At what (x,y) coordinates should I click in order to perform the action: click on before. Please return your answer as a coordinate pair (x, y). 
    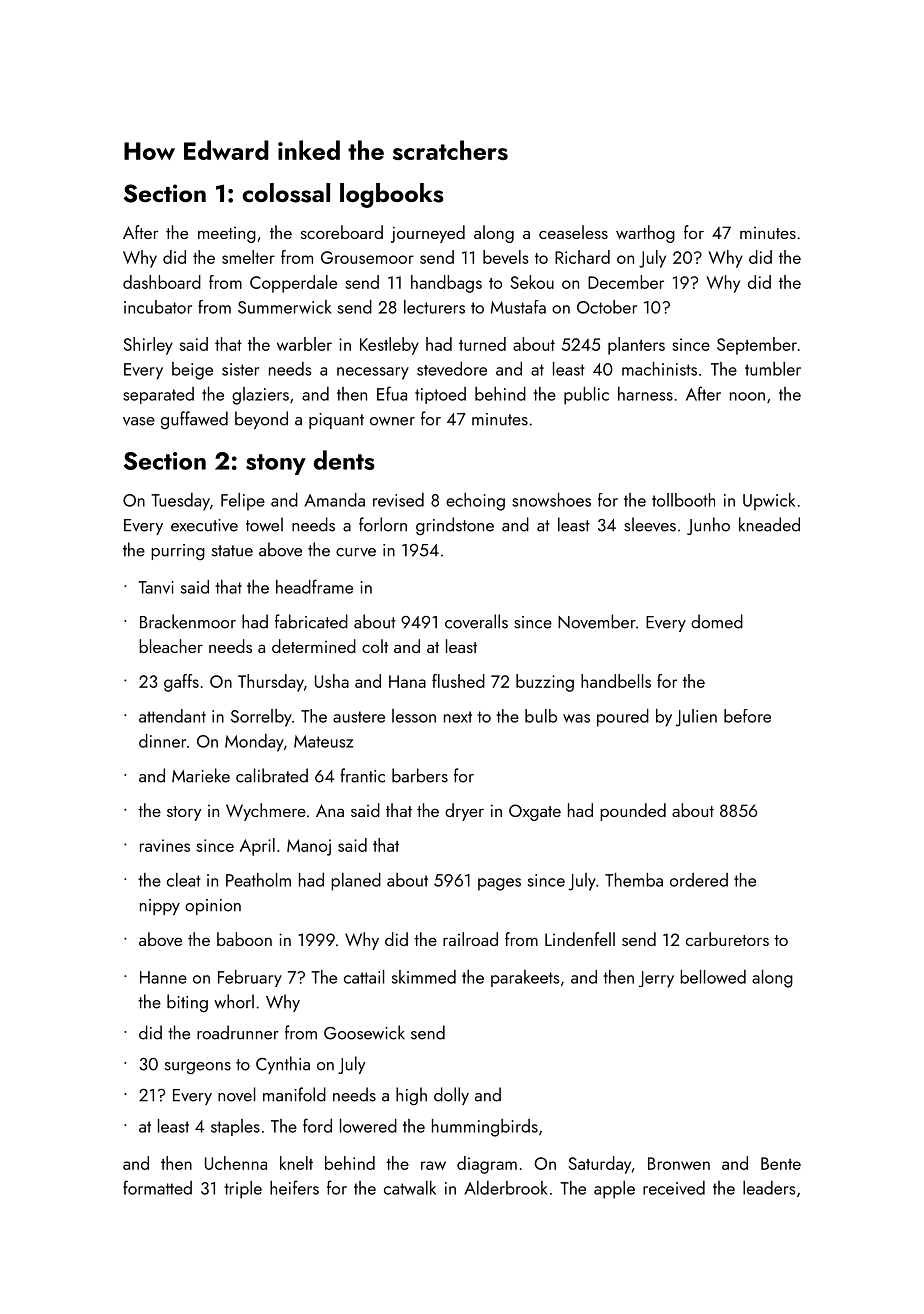
    Looking at the image, I should click on (747, 716).
